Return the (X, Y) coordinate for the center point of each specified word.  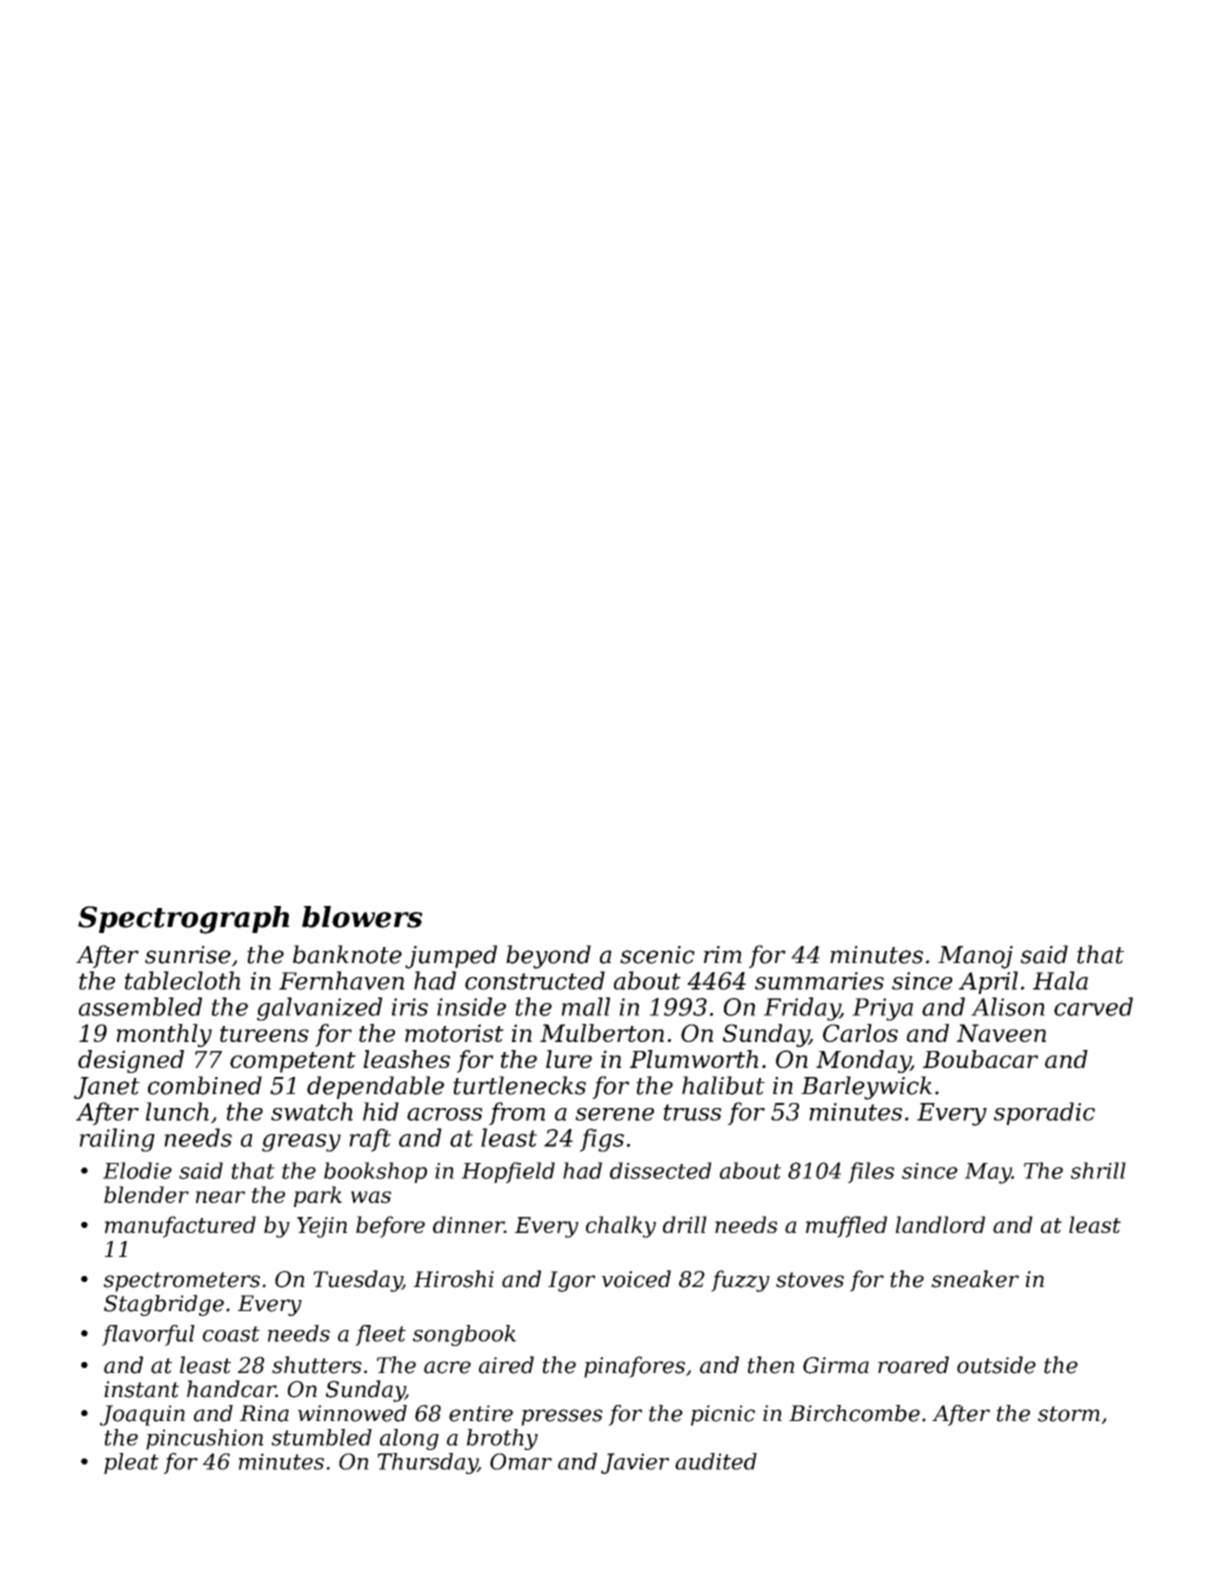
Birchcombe (854, 1413)
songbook (464, 1335)
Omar (521, 1461)
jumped (451, 957)
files (871, 1172)
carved (1093, 1006)
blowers (362, 917)
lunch (177, 1111)
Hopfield (508, 1172)
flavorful (148, 1335)
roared (913, 1365)
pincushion (204, 1439)
